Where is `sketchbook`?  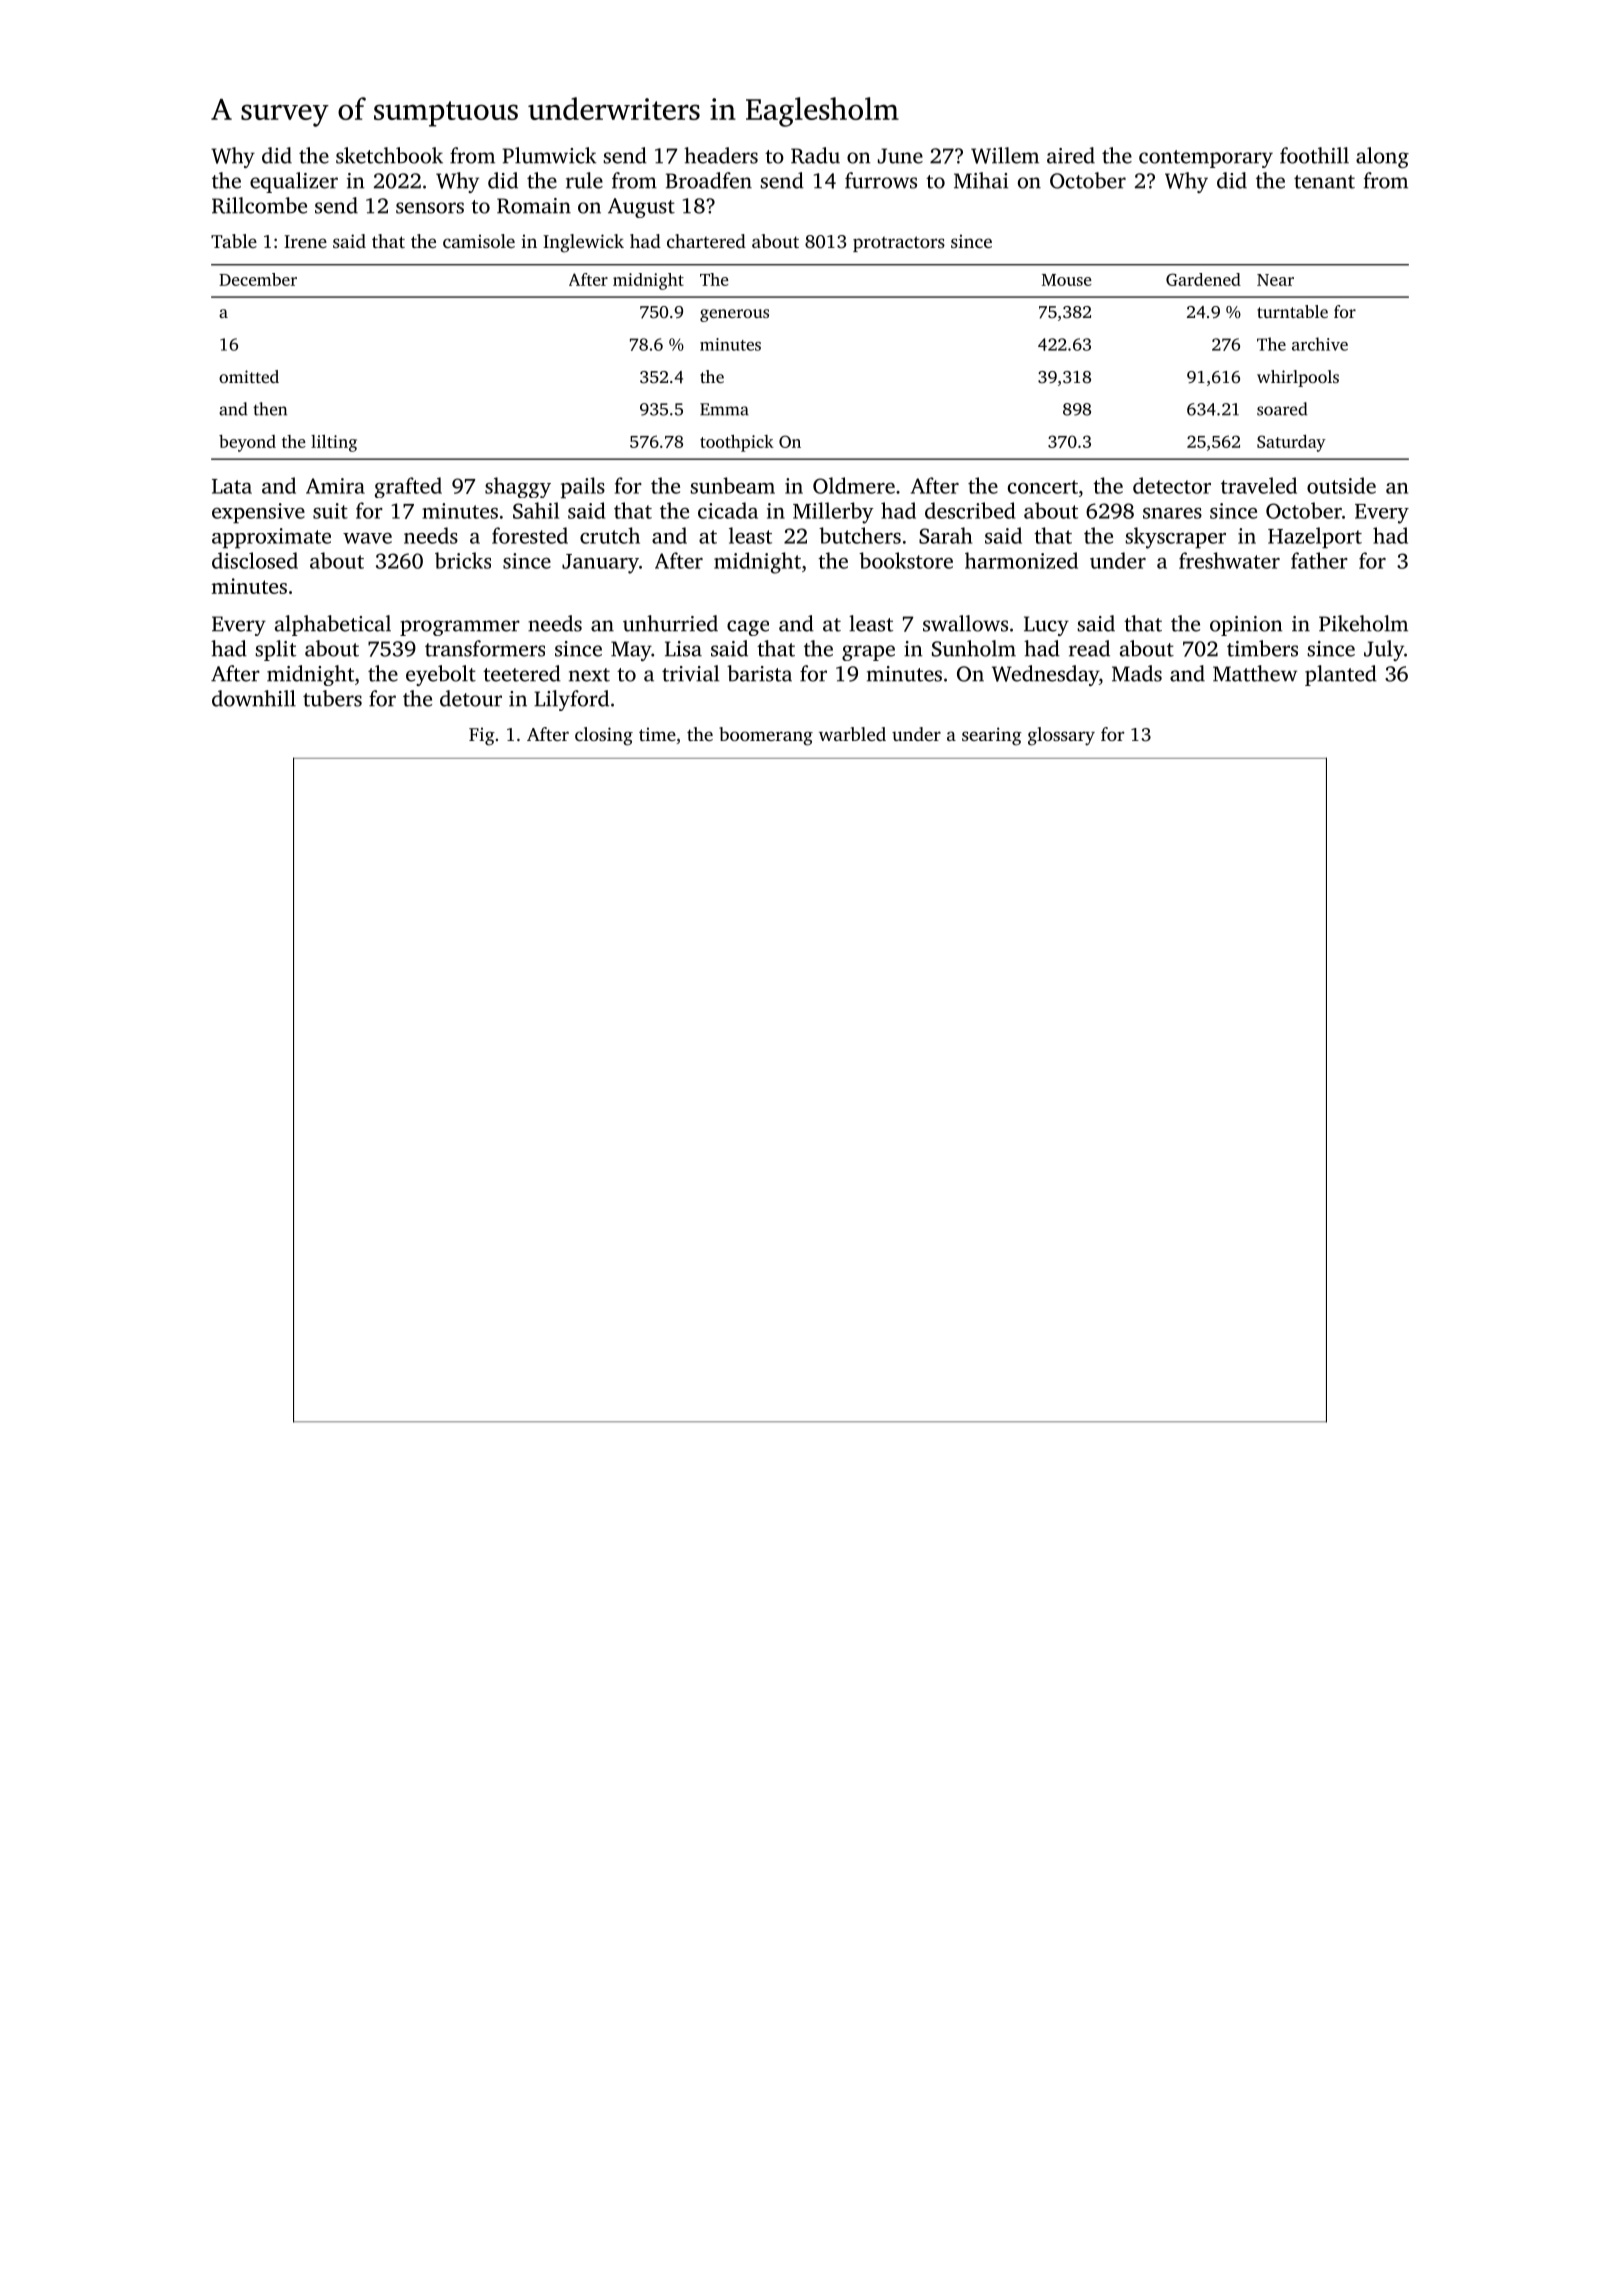
sketchbook is located at coordinates (389, 155).
